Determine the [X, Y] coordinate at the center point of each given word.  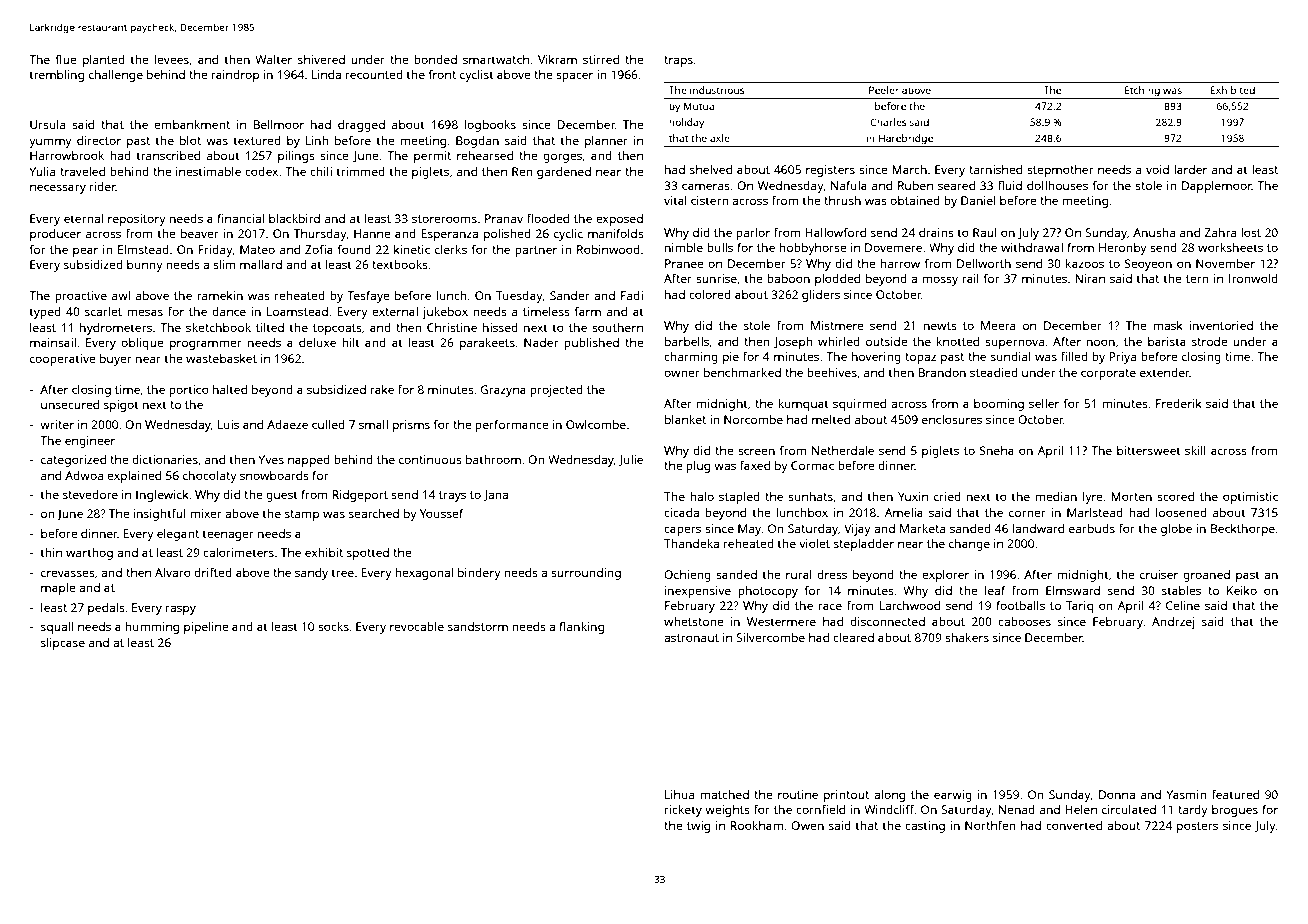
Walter [273, 59]
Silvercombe [770, 637]
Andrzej [1173, 623]
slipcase [63, 644]
